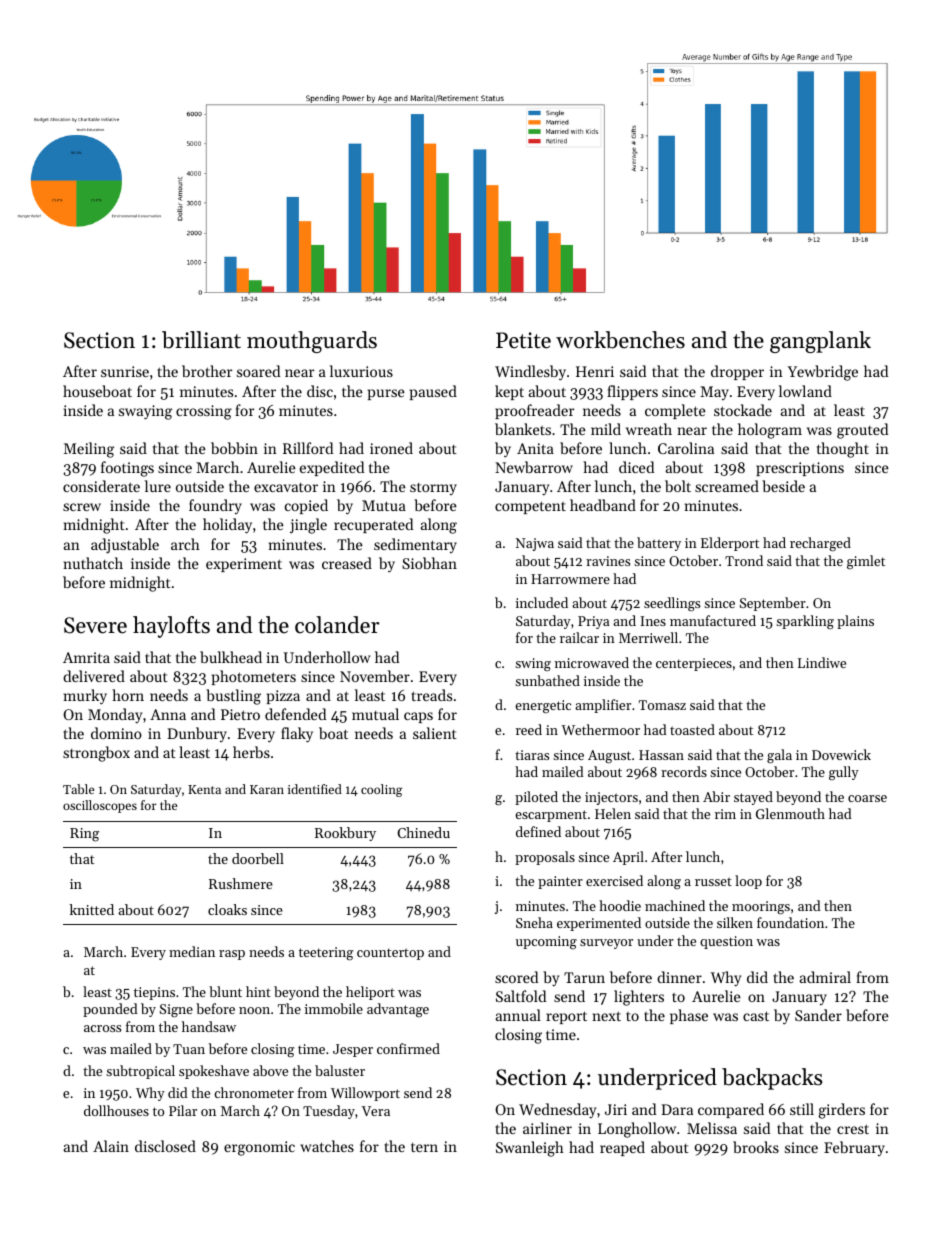  I want to click on Alain, so click(111, 1146).
